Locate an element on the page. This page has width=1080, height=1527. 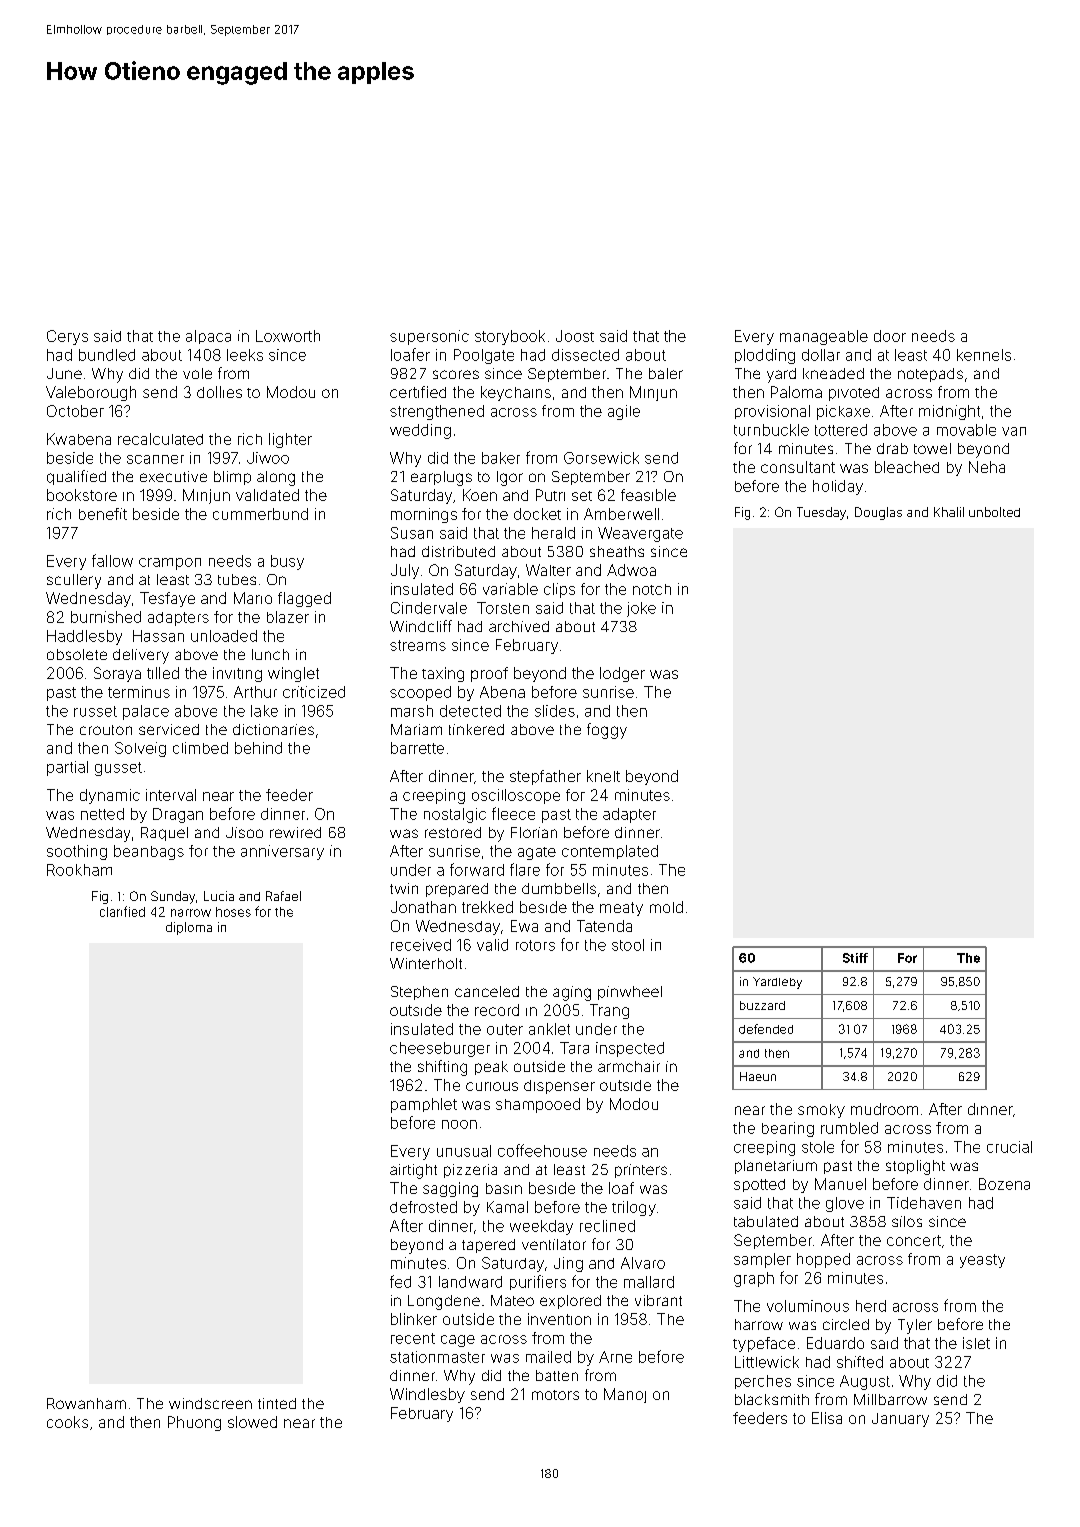
Stephen is located at coordinates (419, 993).
